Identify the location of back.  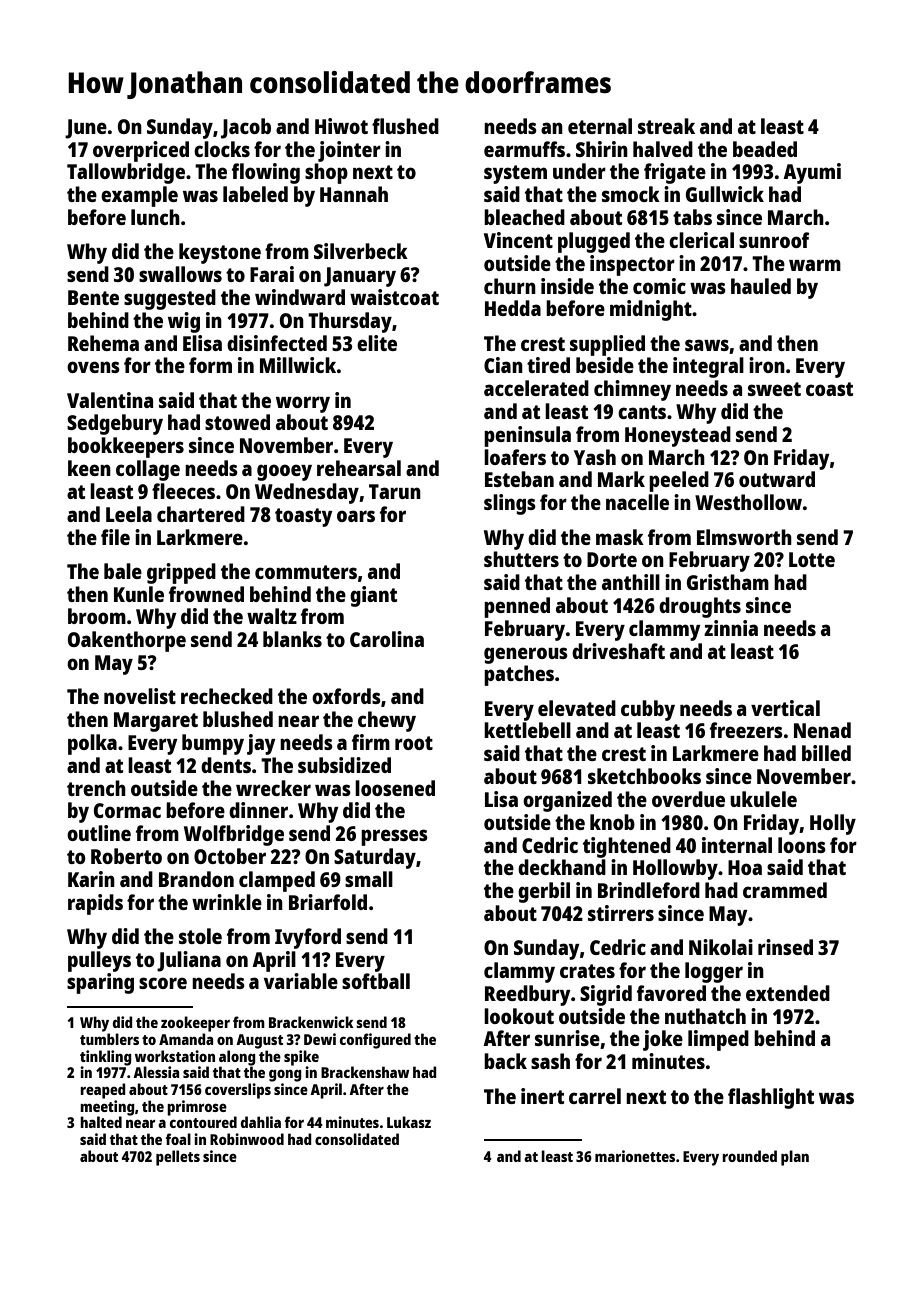
(505, 1061).
